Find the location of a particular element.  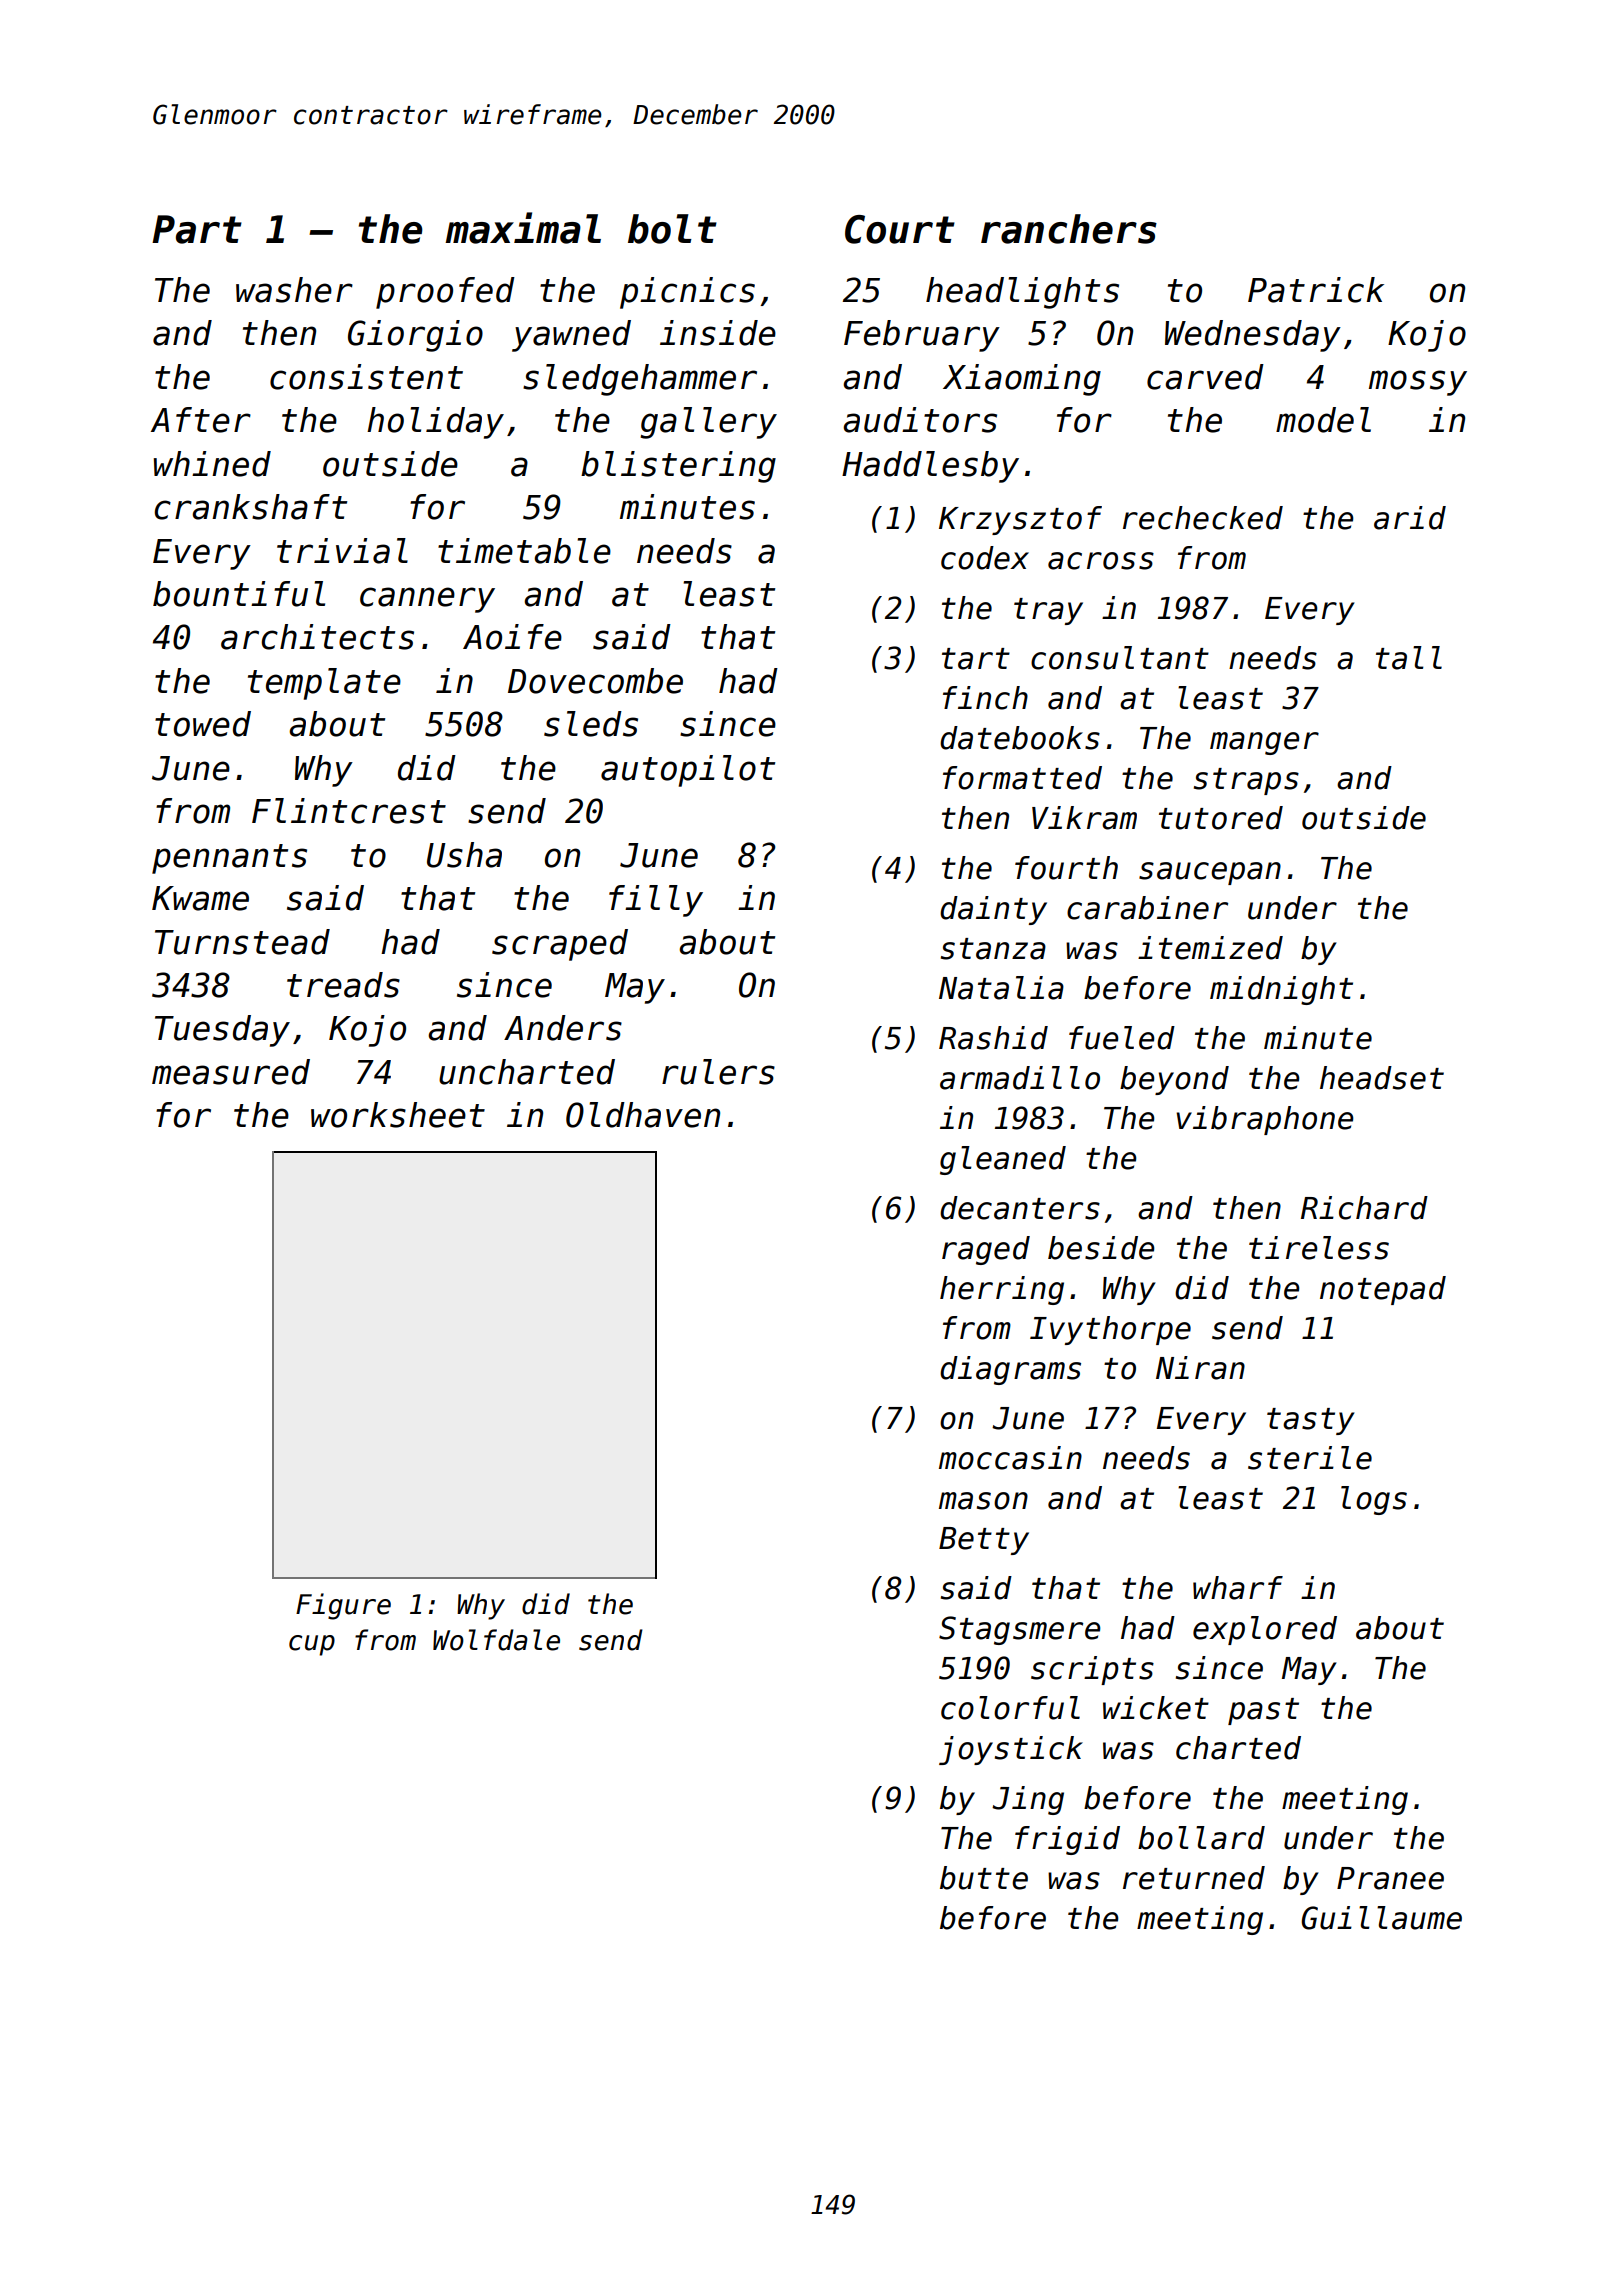

cup is located at coordinates (312, 1645).
